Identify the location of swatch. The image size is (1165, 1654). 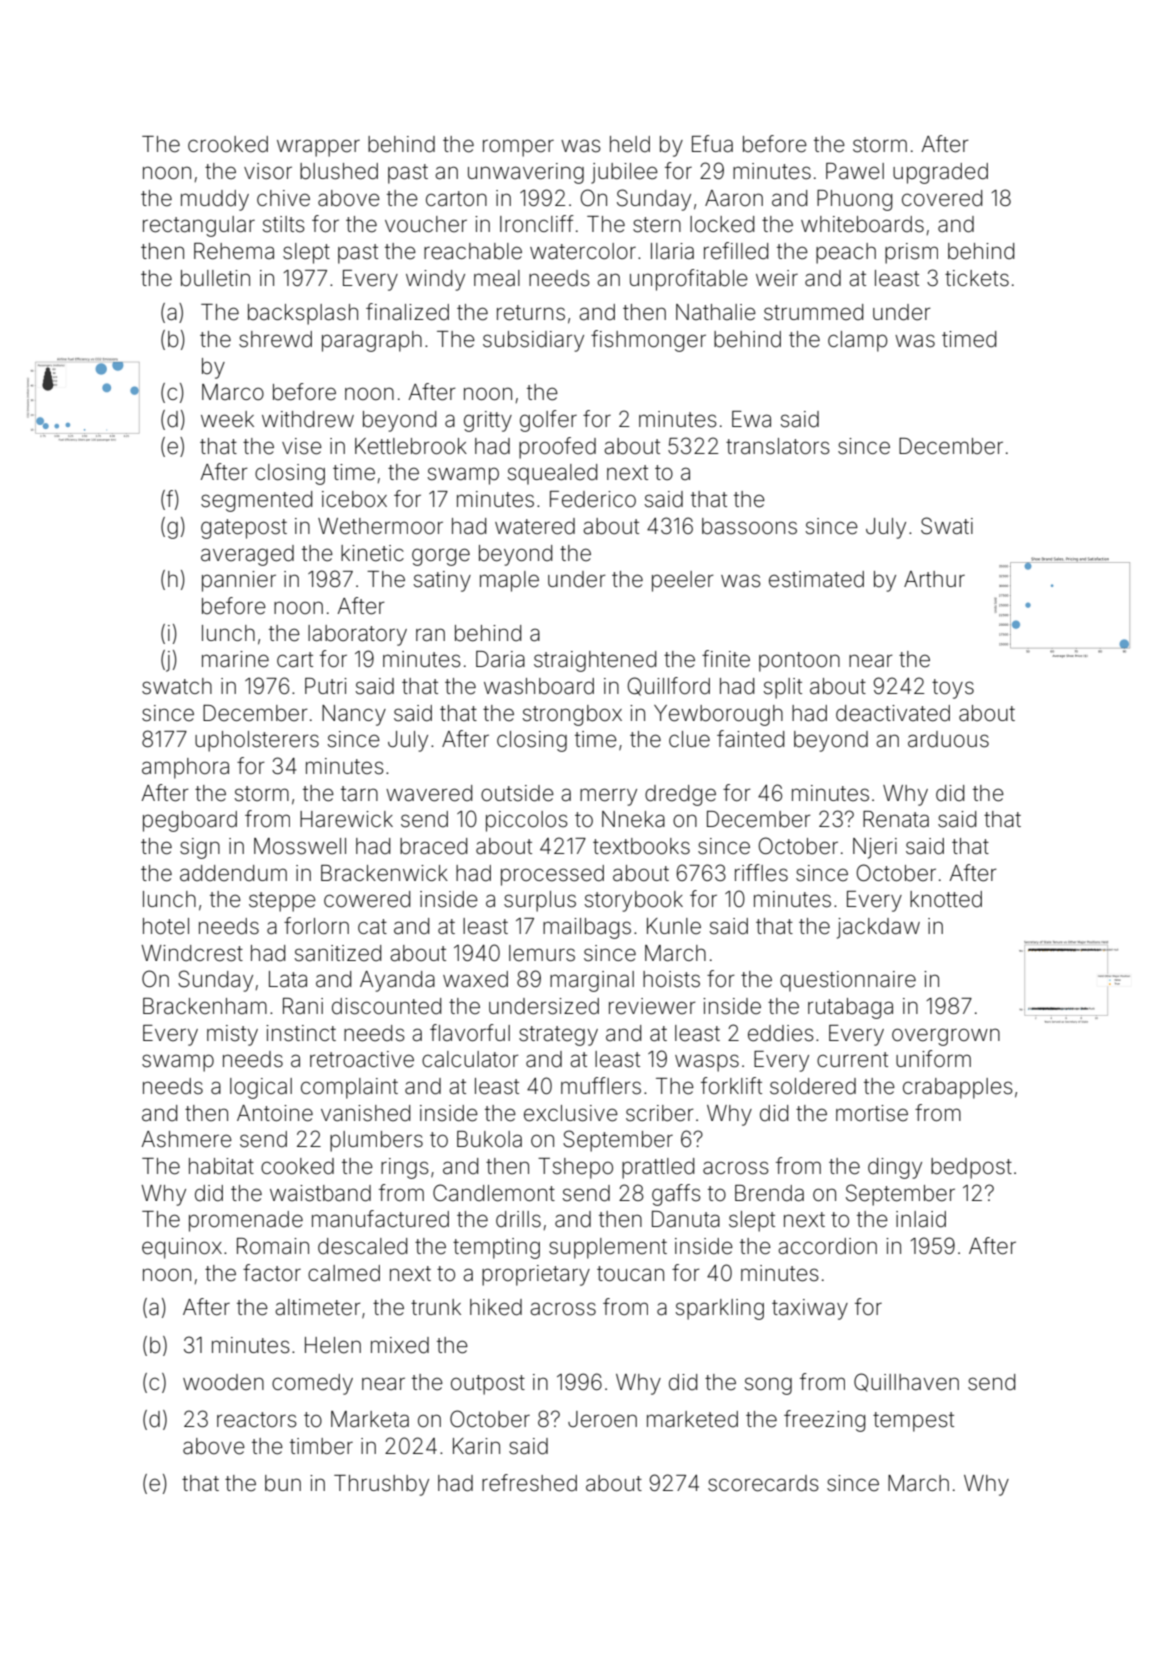
(177, 686).
